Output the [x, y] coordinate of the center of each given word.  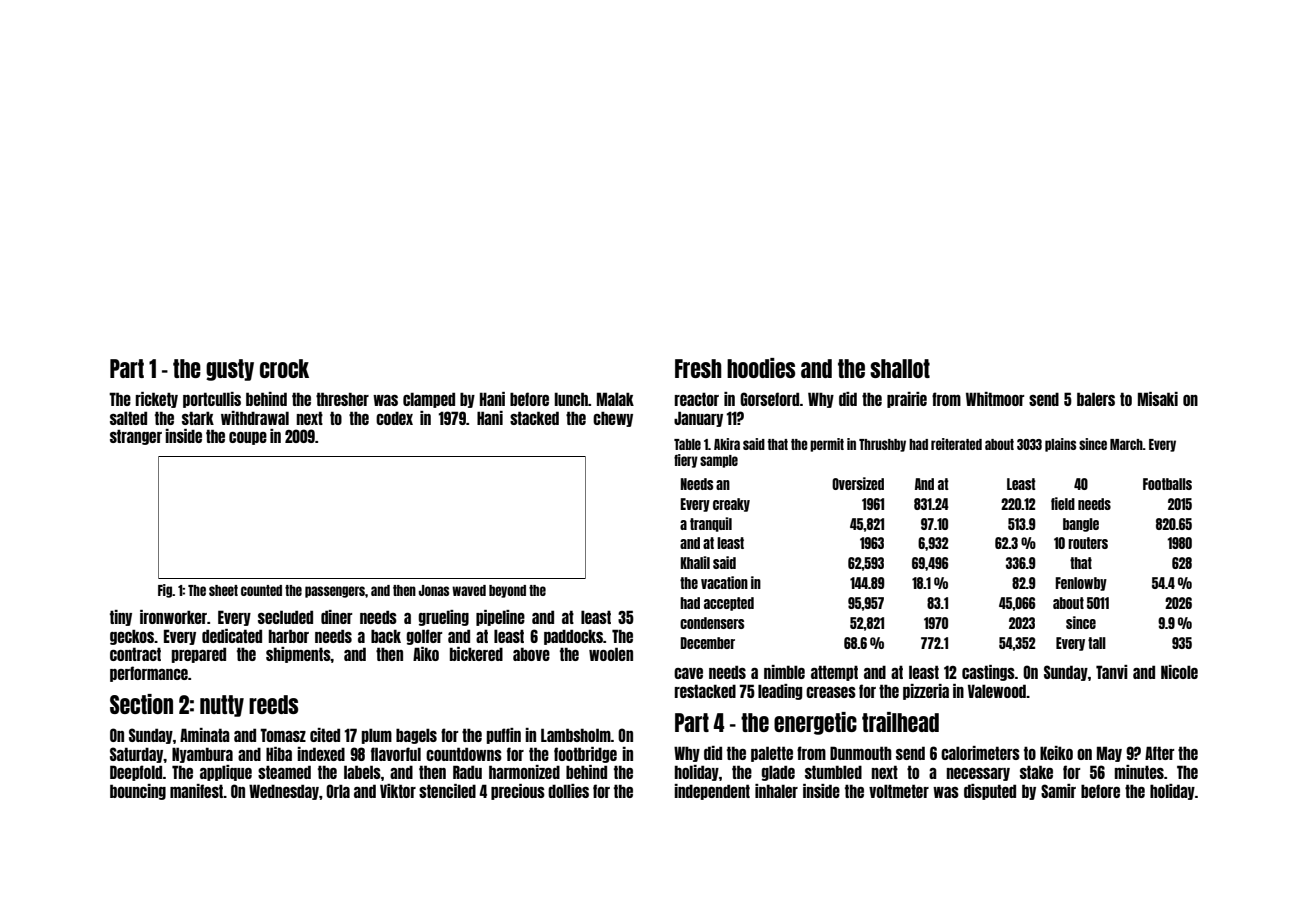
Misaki [1158, 399]
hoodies [761, 368]
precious [518, 792]
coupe [248, 438]
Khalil [695, 562]
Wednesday [284, 792]
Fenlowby [1081, 584]
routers [1088, 543]
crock [284, 368]
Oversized [858, 483]
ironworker [173, 617]
